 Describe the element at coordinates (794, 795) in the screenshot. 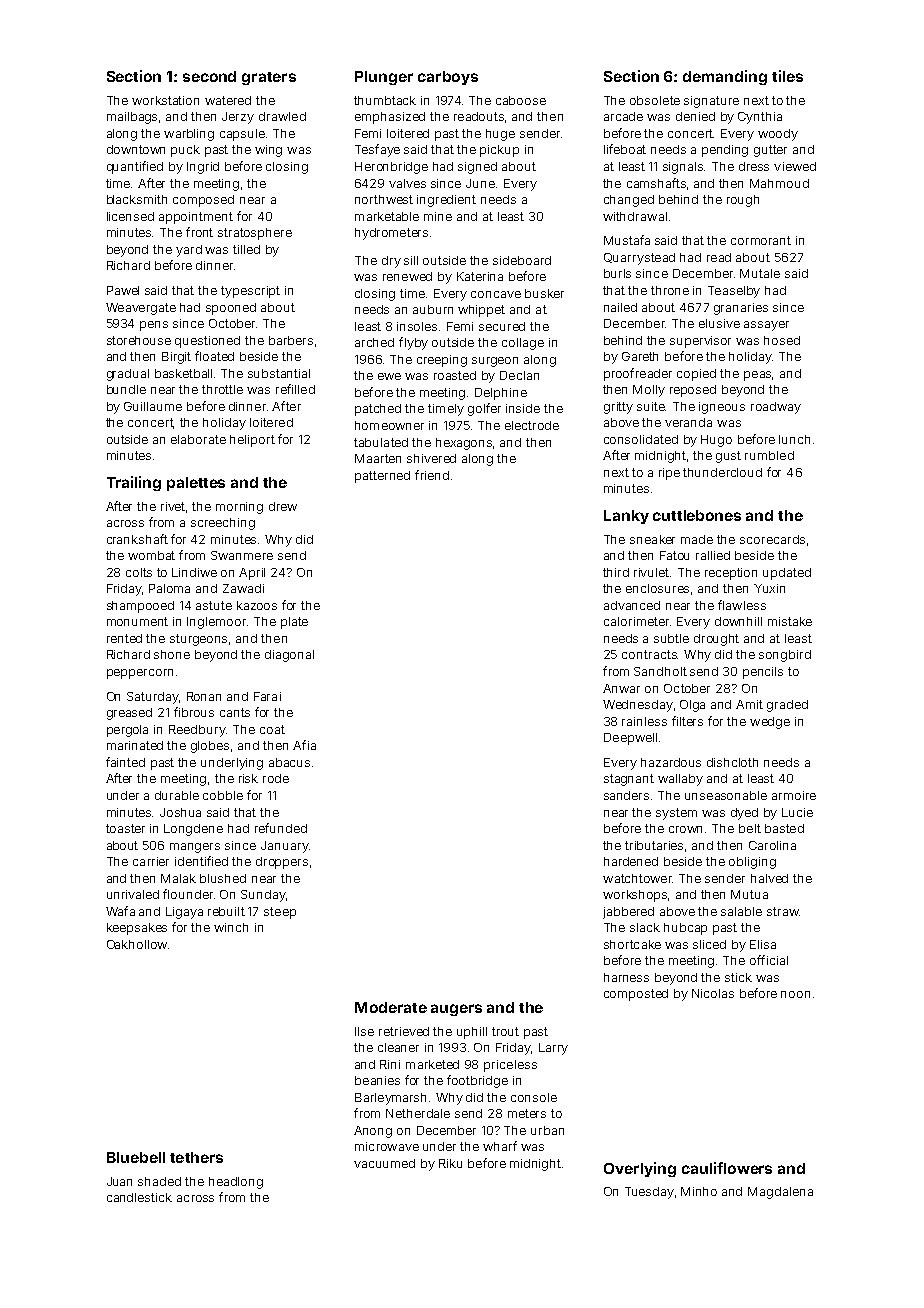

I see `armoire` at that location.
